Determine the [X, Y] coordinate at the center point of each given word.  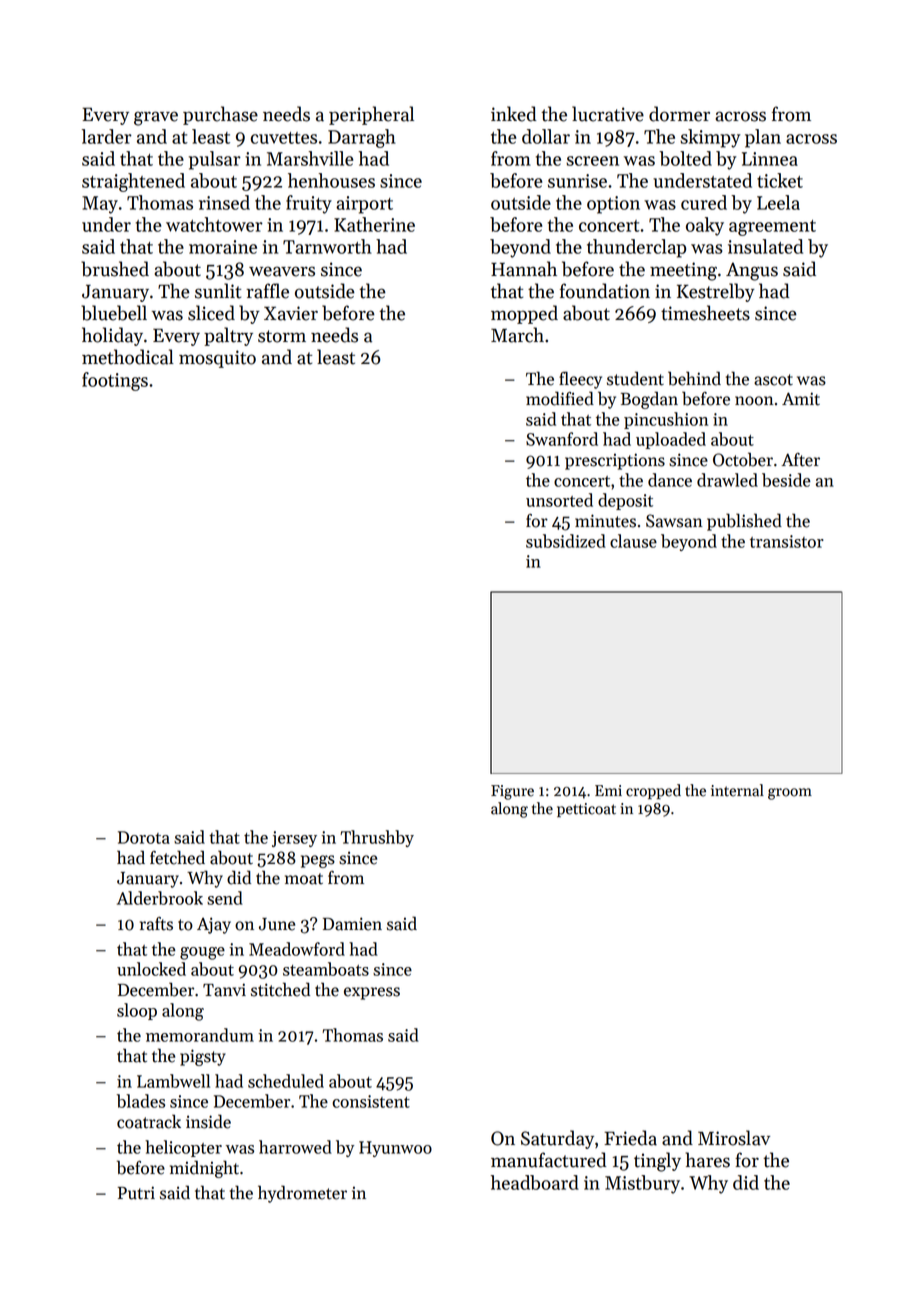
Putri [136, 1193]
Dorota [144, 837]
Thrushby [377, 838]
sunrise [577, 181]
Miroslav [734, 1138]
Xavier [291, 313]
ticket [780, 180]
